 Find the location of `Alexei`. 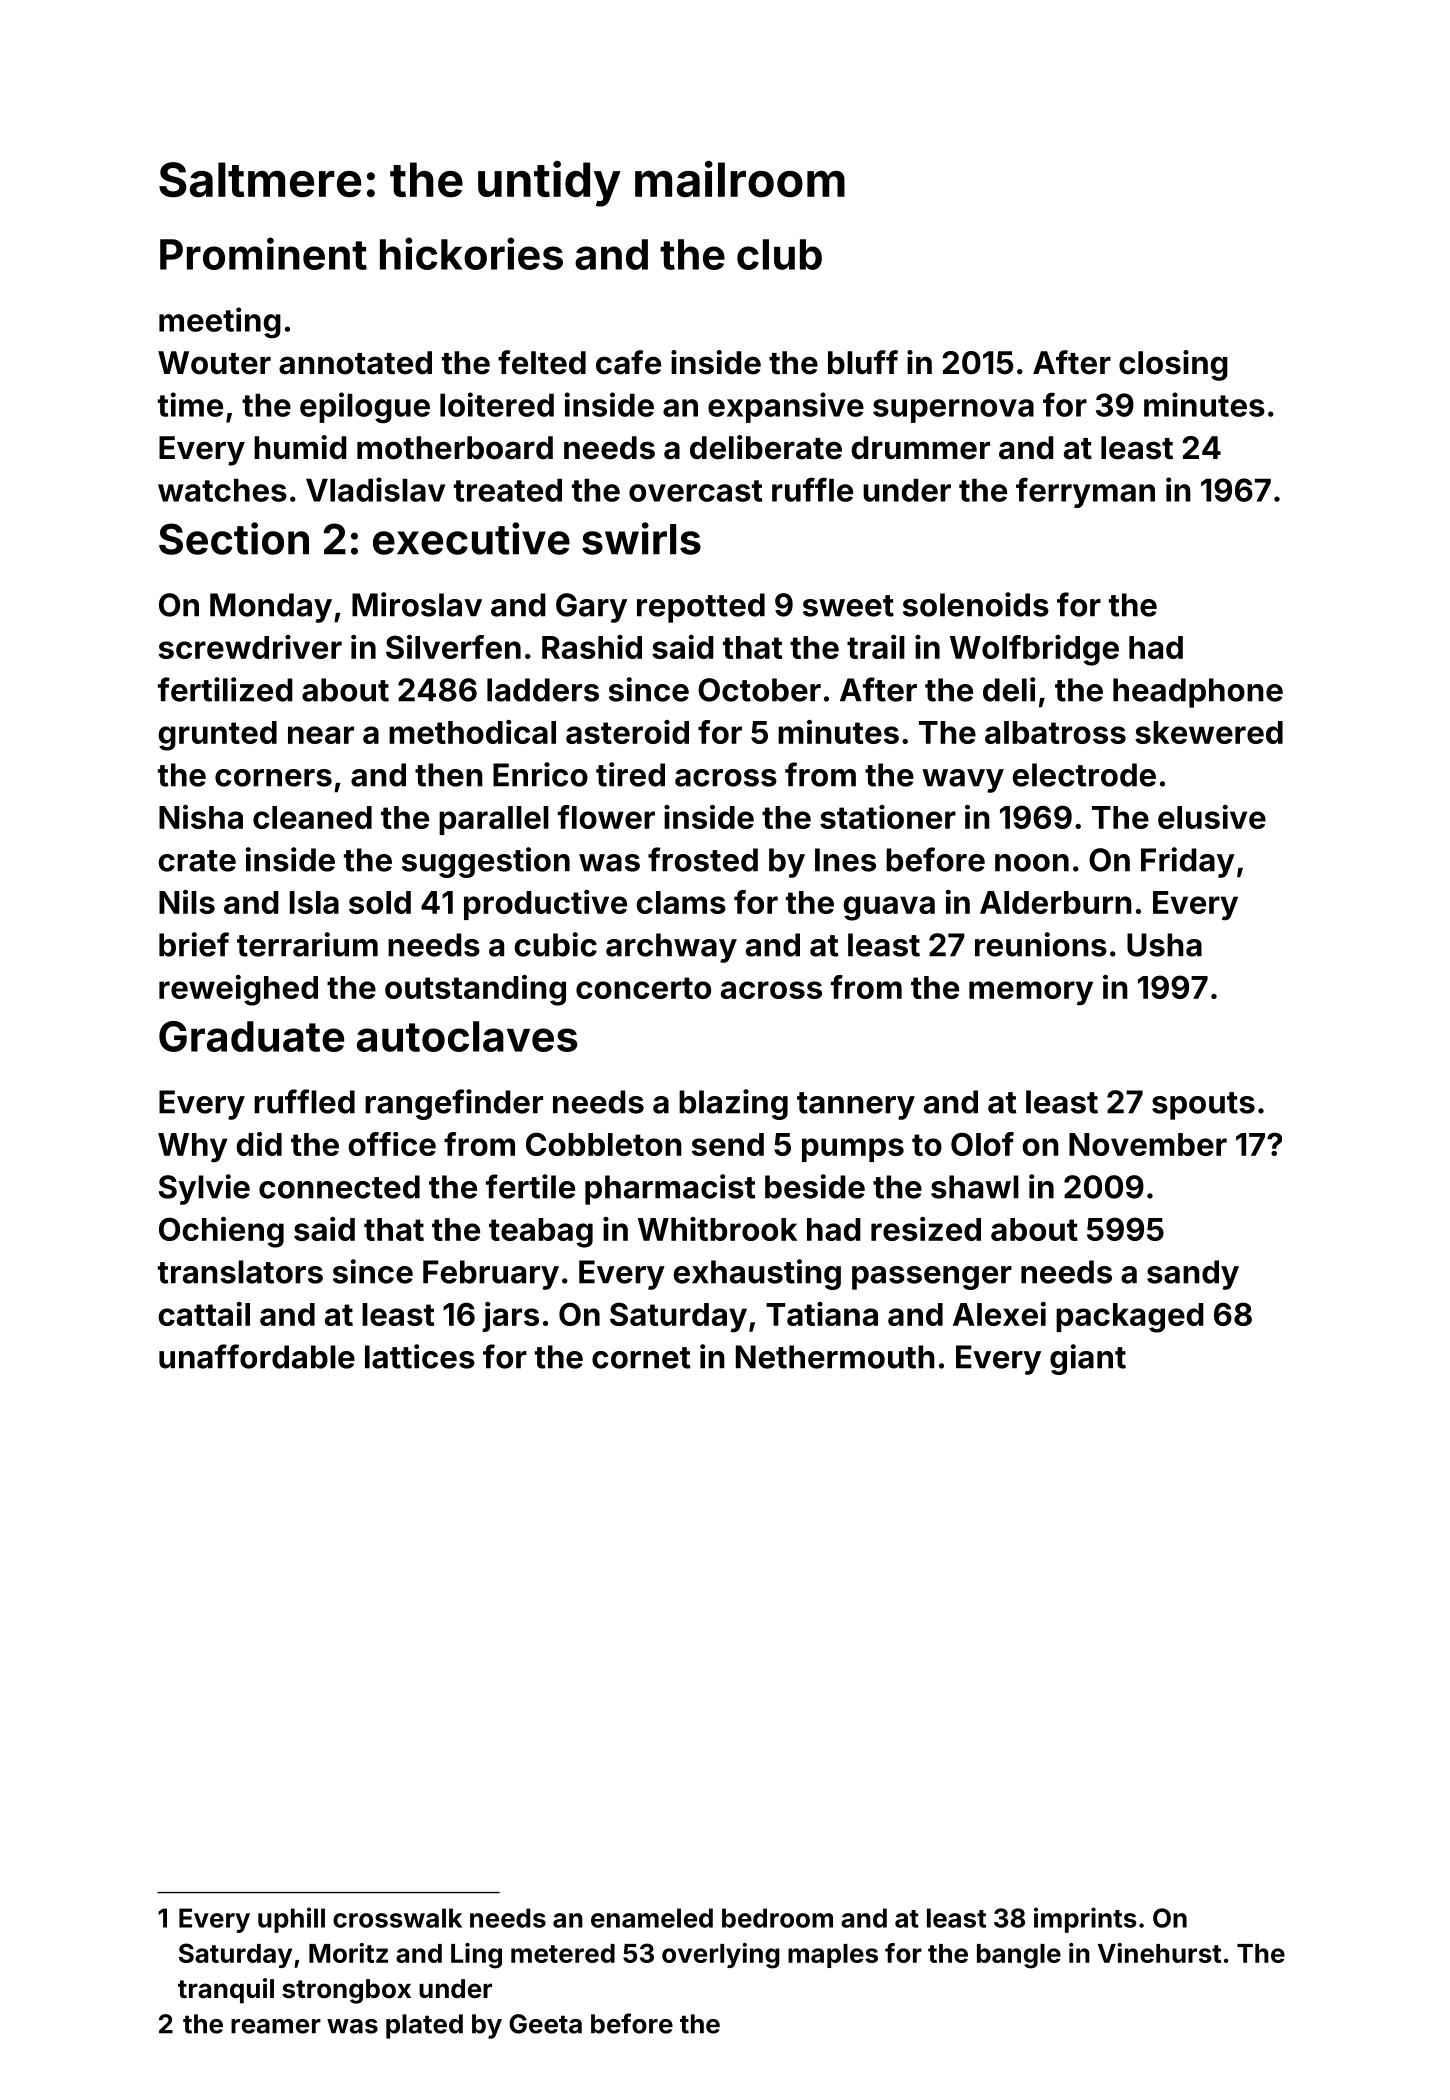

Alexei is located at coordinates (999, 1314).
